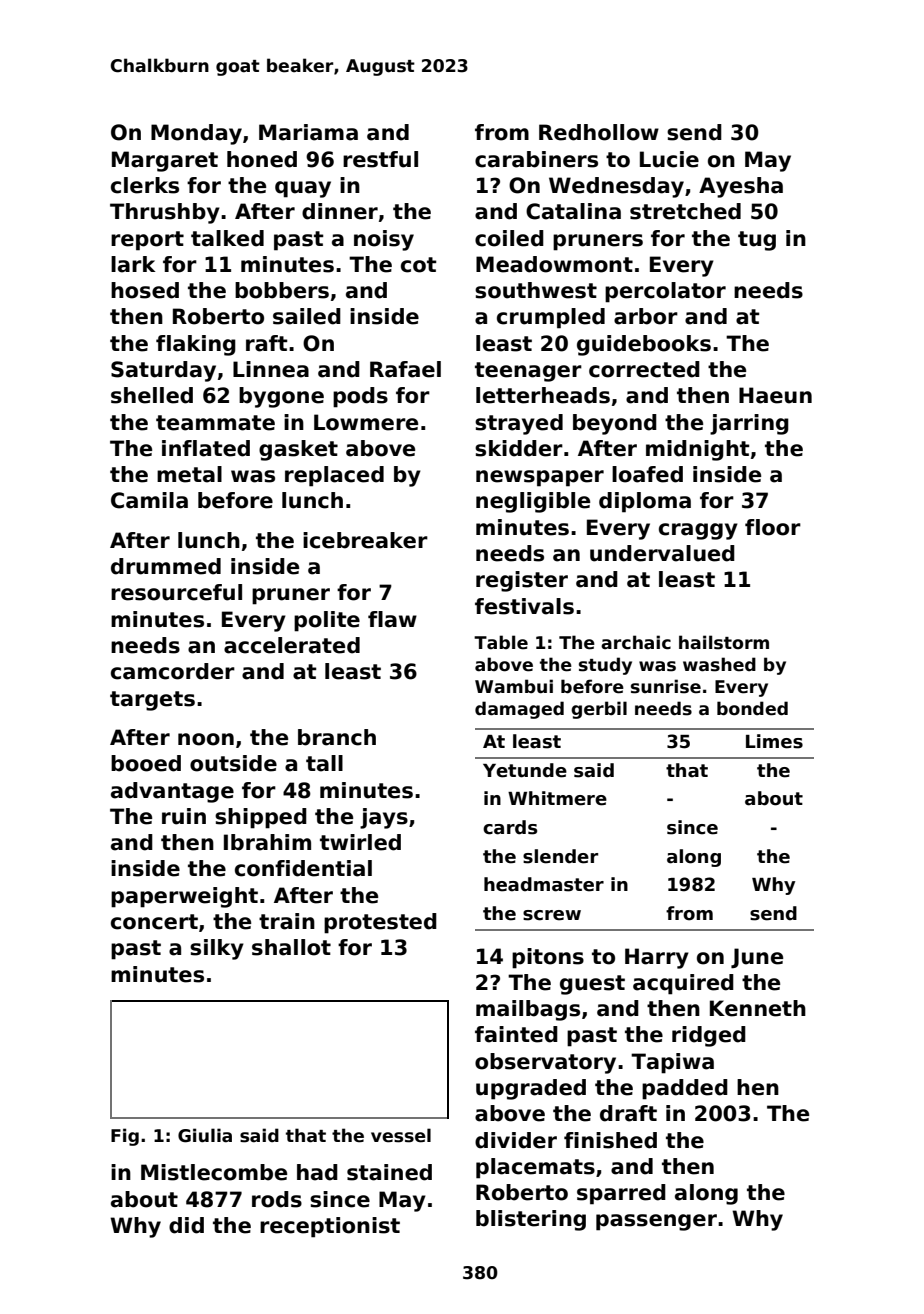  Describe the element at coordinates (514, 686) in the page. I see `Wambui` at that location.
